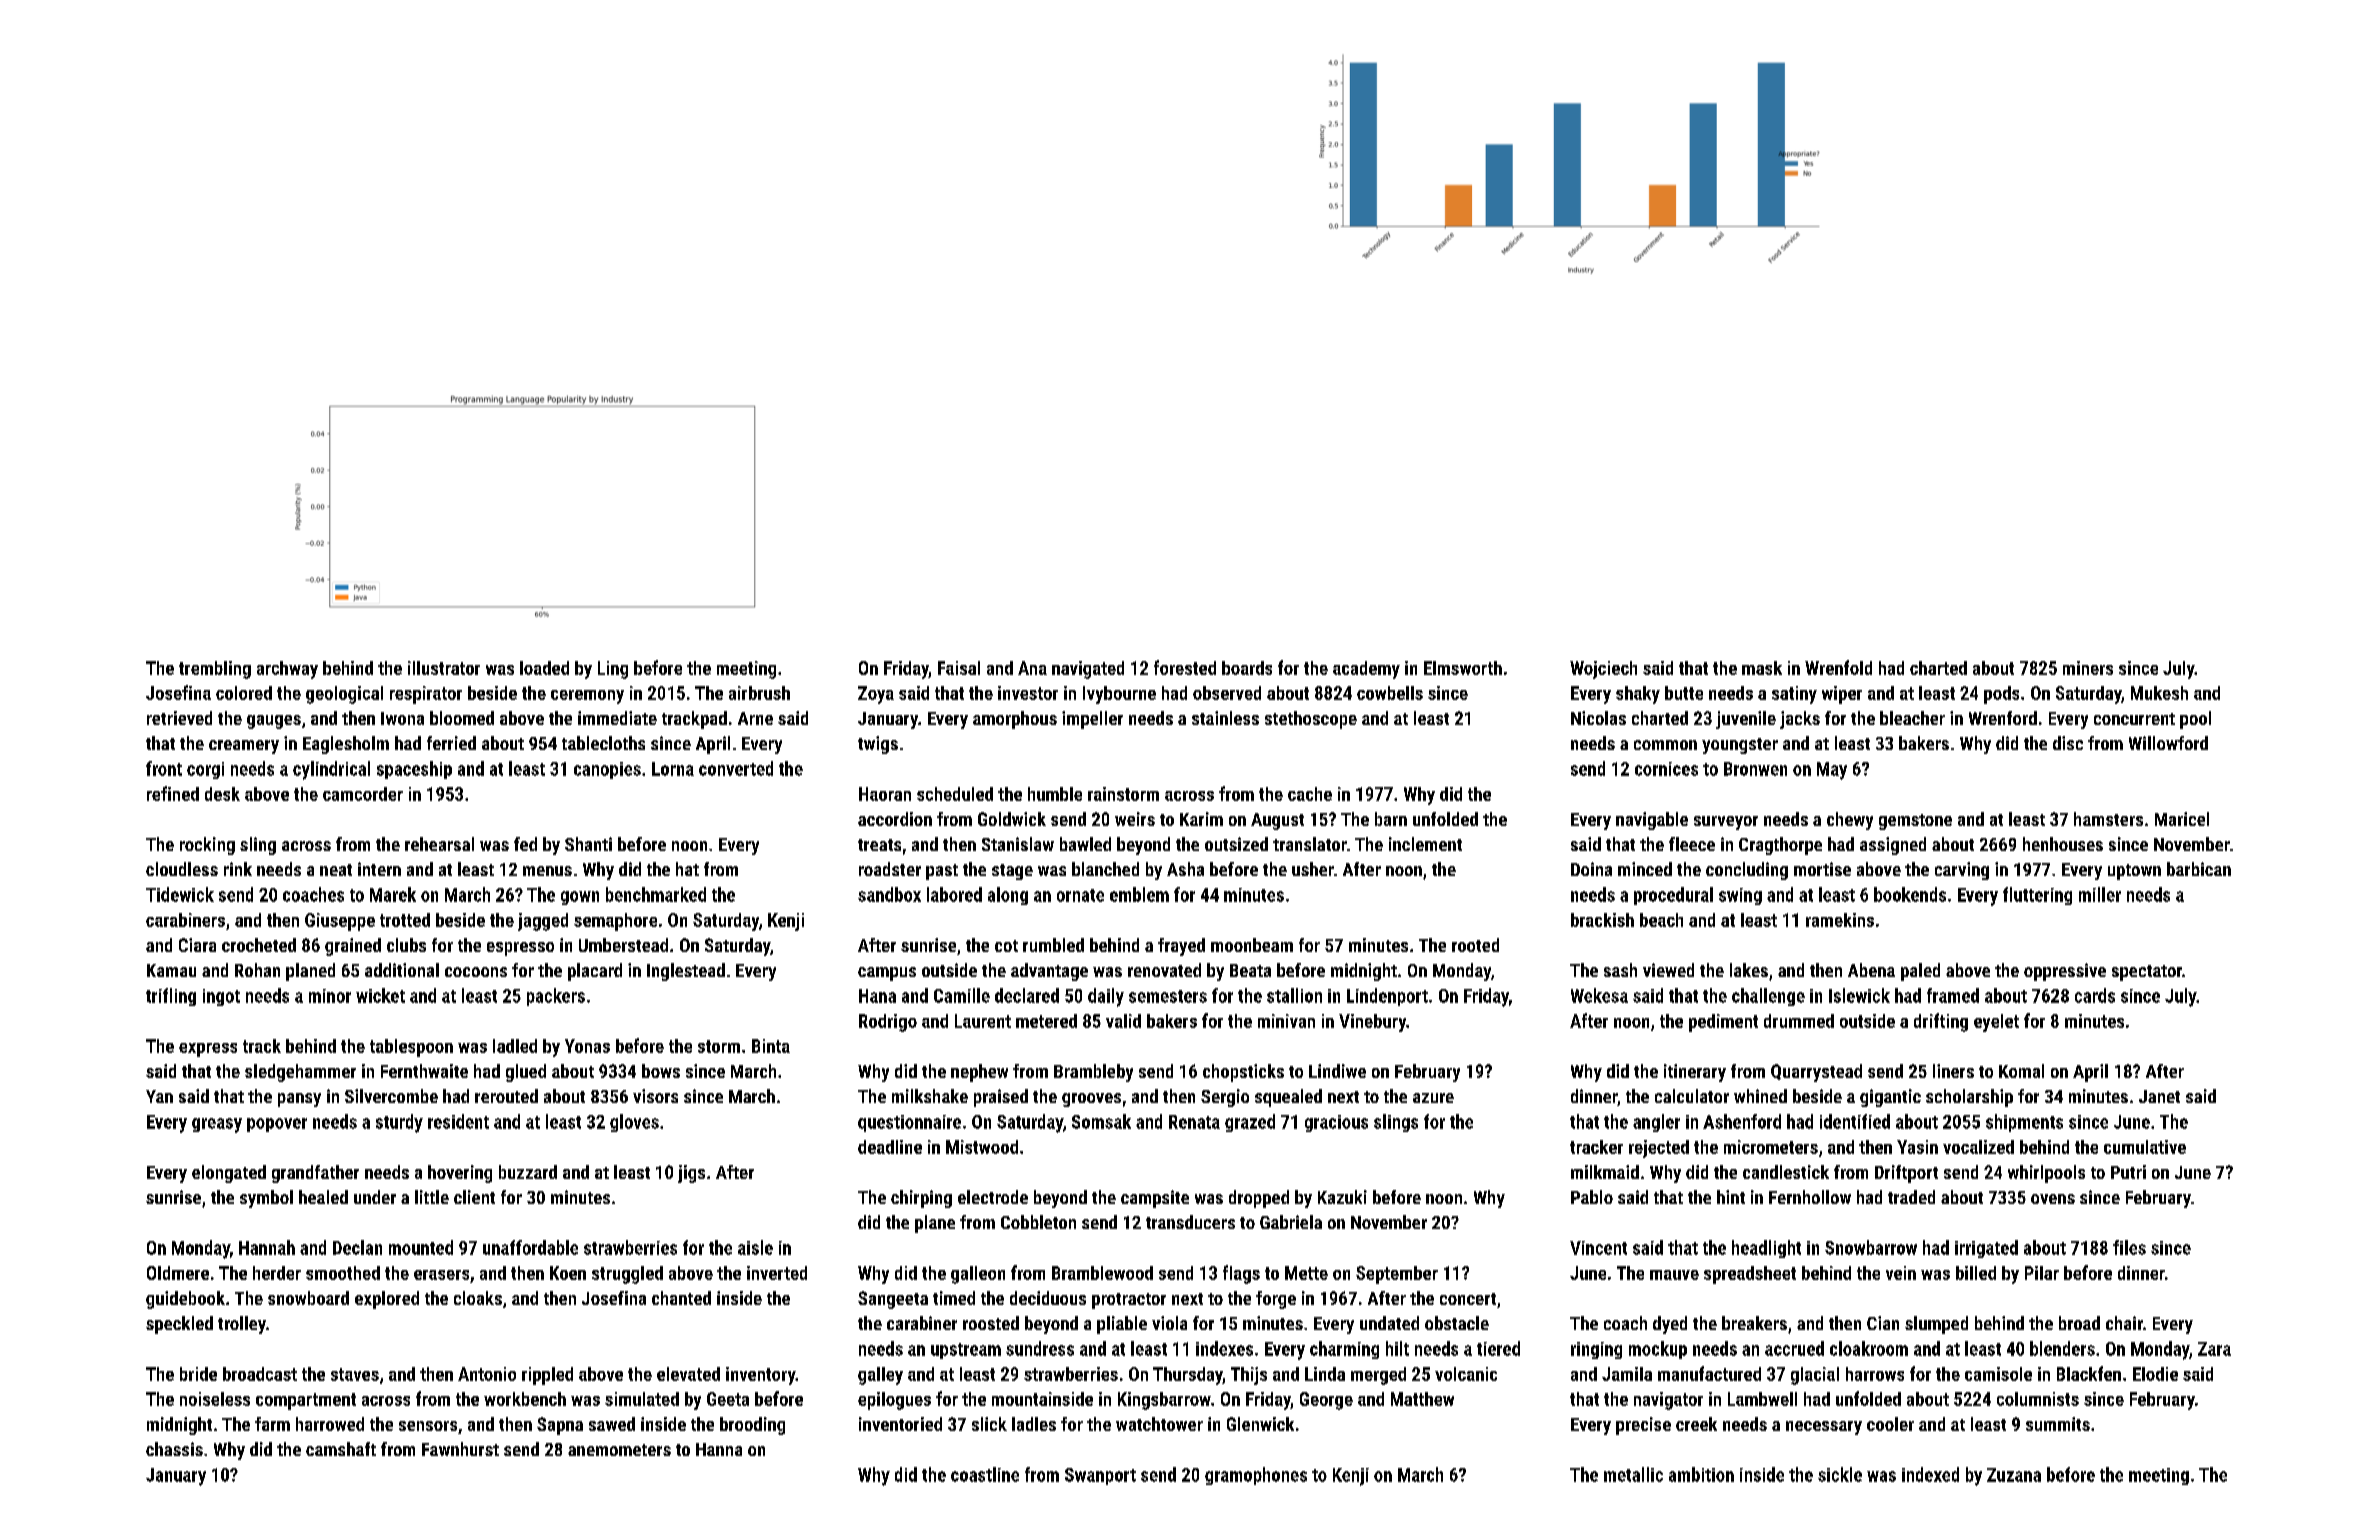 Image resolution: width=2380 pixels, height=1540 pixels. What do you see at coordinates (771, 1046) in the screenshot?
I see `Binta` at bounding box center [771, 1046].
